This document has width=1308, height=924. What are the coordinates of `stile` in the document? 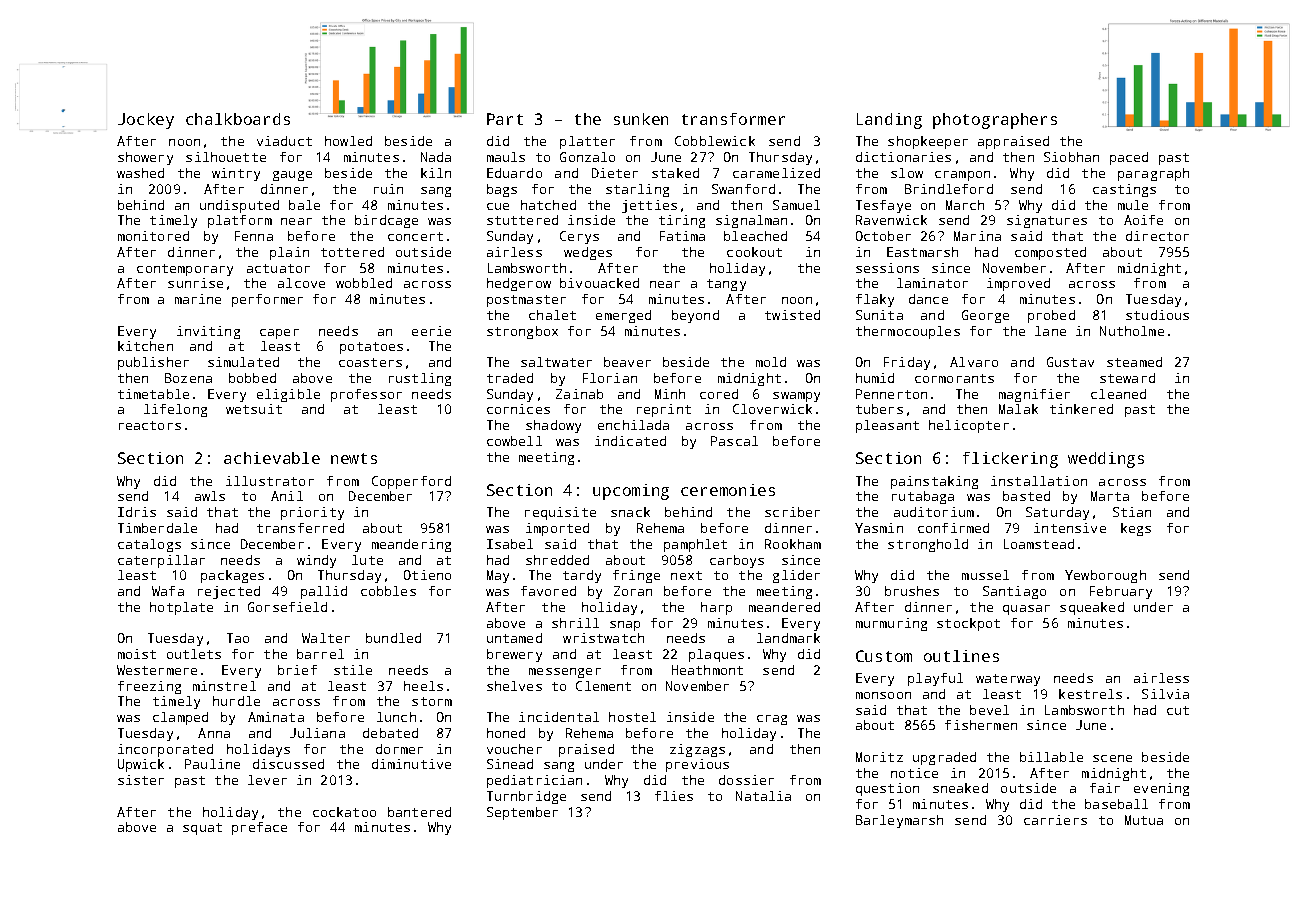 It's located at (353, 670).
